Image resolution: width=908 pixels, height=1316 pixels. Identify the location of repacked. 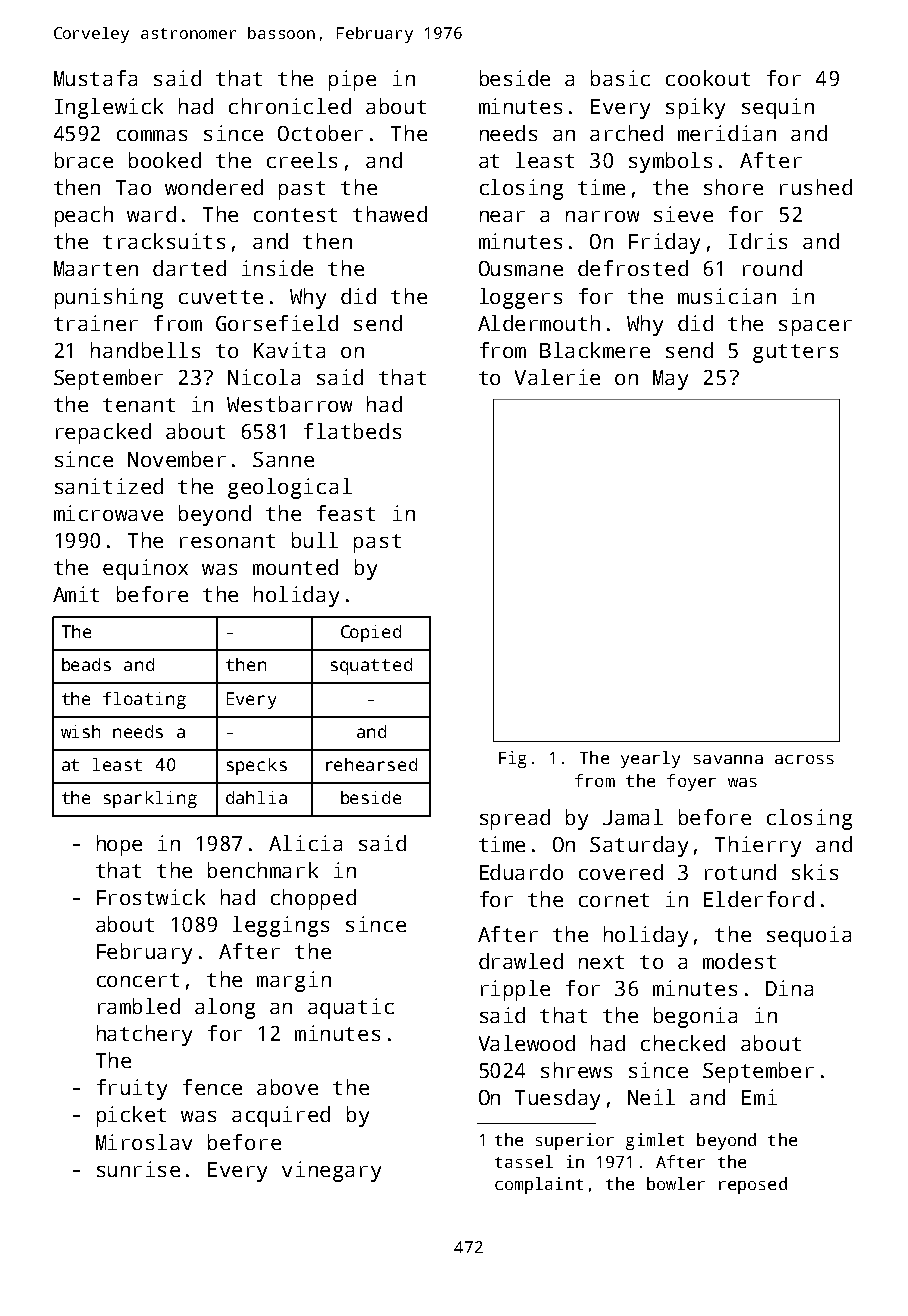
(103, 433).
